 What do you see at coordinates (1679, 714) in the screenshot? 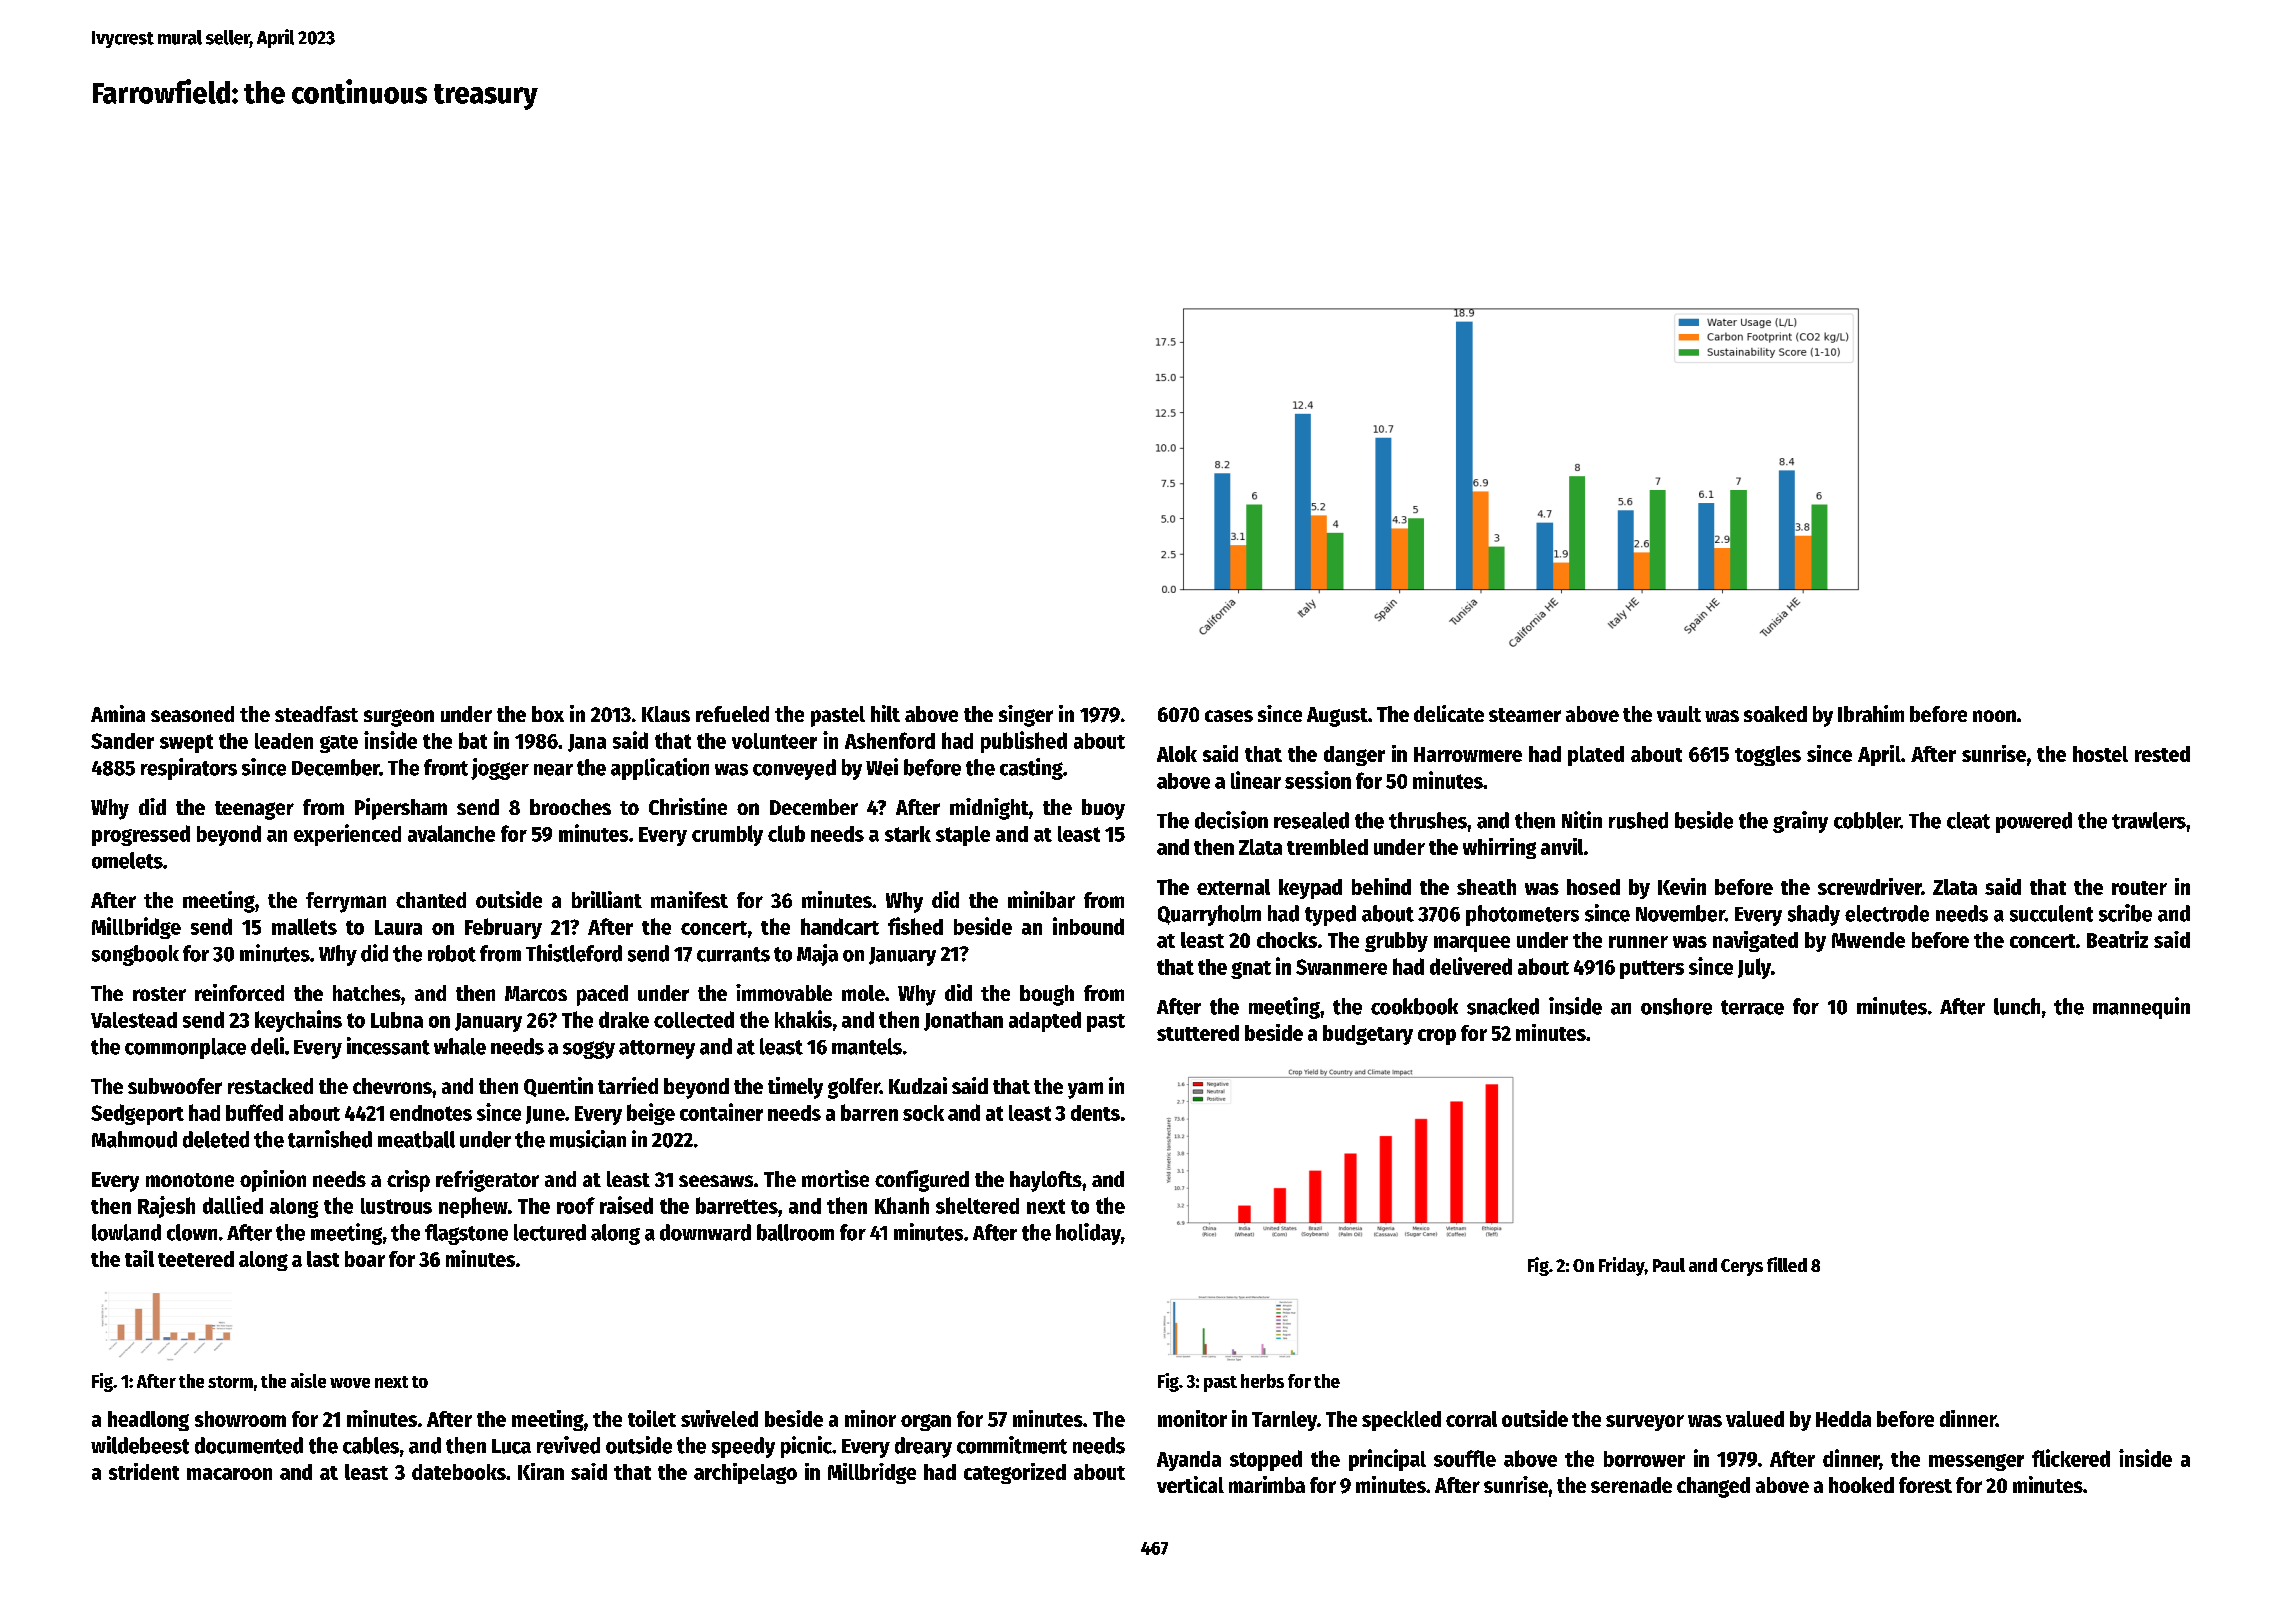
I see `vault` at bounding box center [1679, 714].
